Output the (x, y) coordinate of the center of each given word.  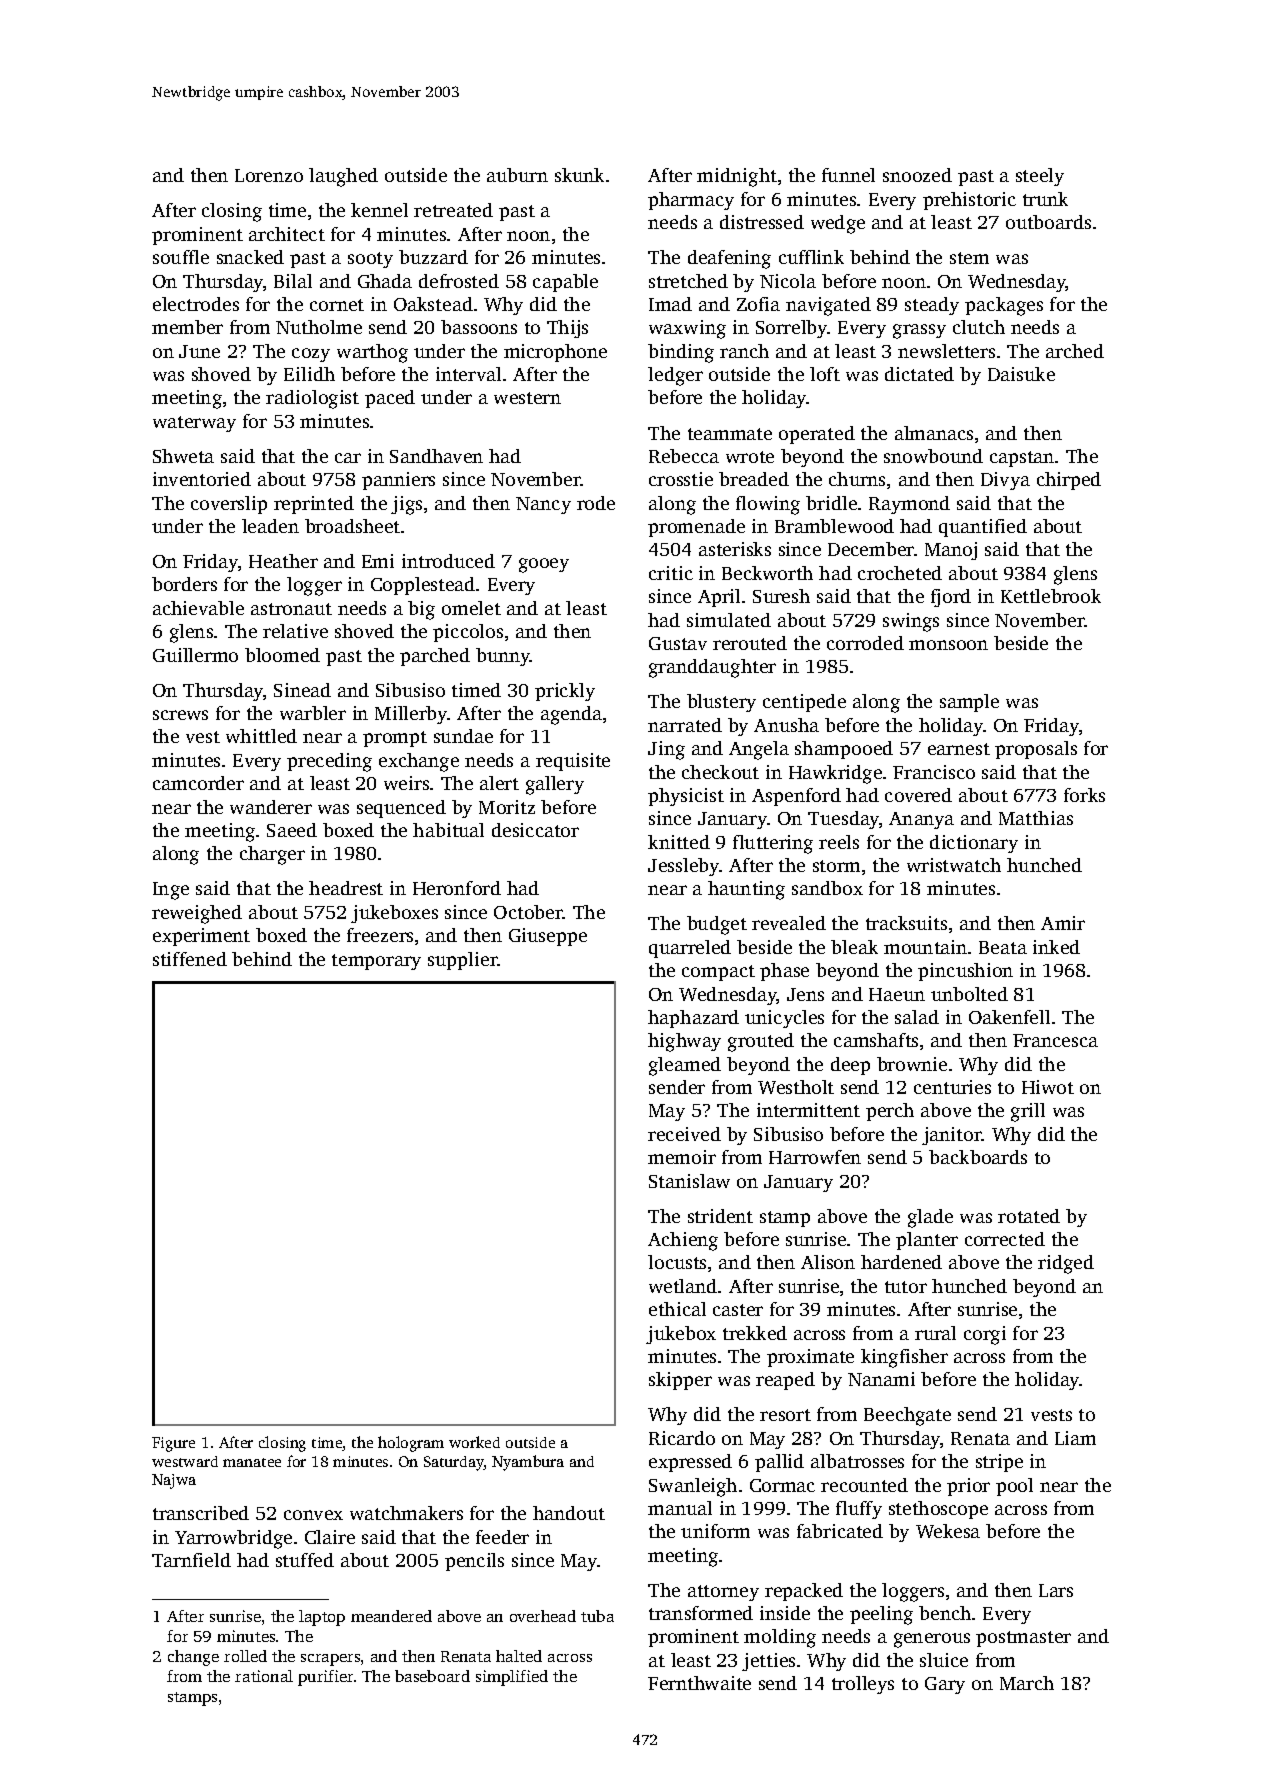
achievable (198, 608)
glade (930, 1218)
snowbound (933, 456)
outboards (1048, 222)
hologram (411, 1444)
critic (671, 573)
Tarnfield (191, 1560)
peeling (881, 1615)
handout (569, 1513)
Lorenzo (269, 175)
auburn (517, 175)
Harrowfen (815, 1157)
